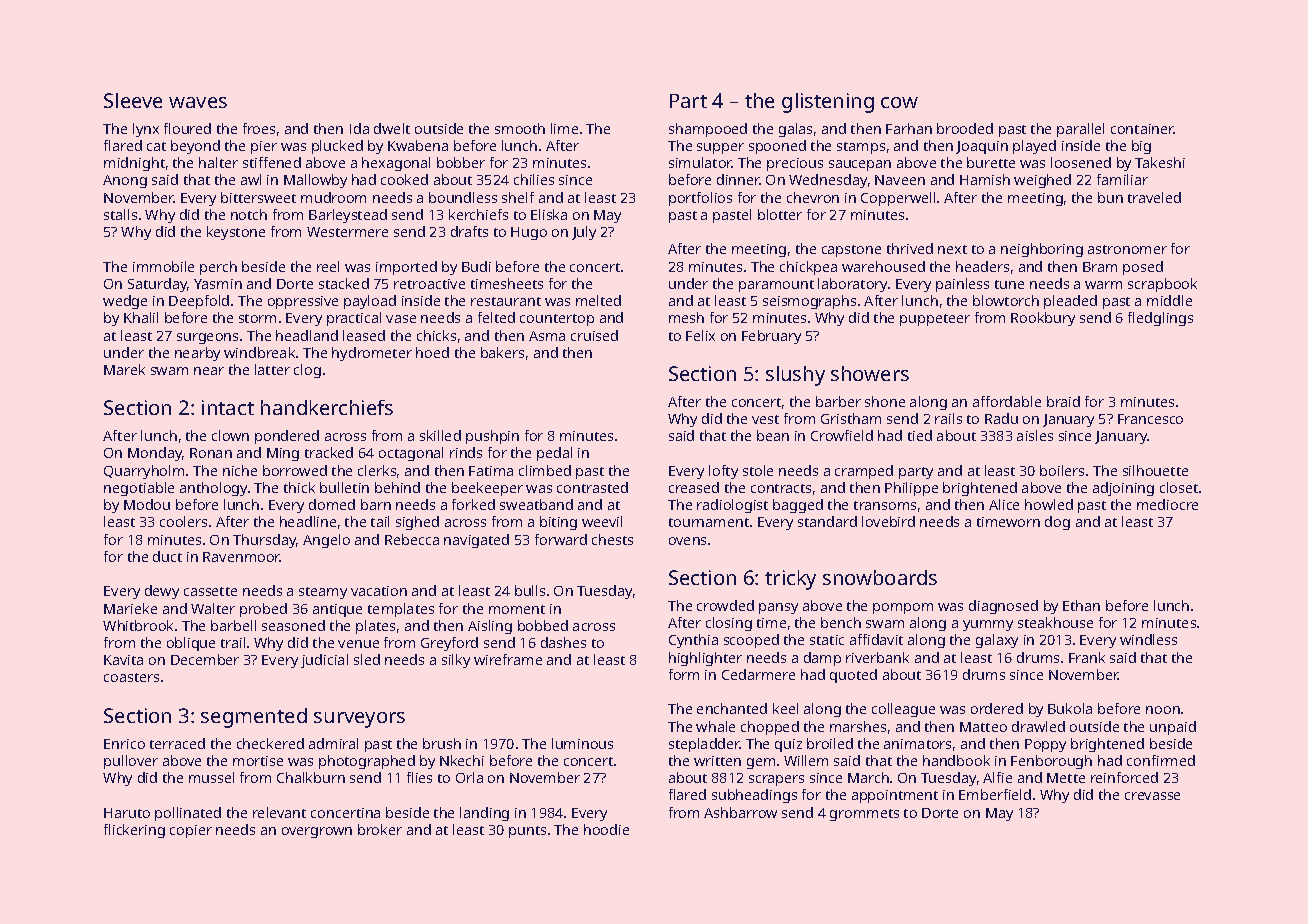  I want to click on smooth, so click(520, 128).
